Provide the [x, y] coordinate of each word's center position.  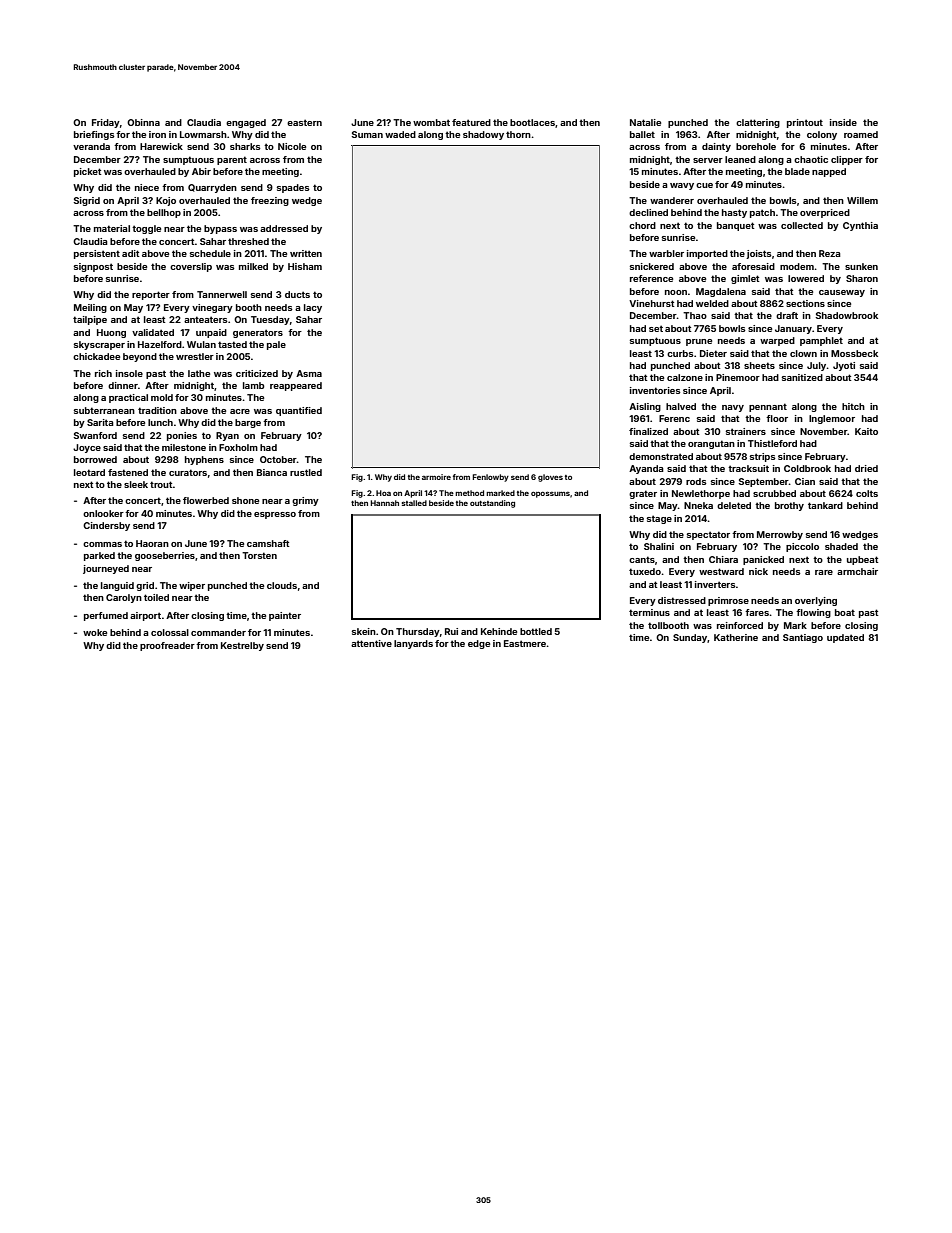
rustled [306, 472]
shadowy [483, 135]
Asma [309, 373]
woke [95, 632]
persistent [97, 254]
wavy [682, 186]
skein [364, 631]
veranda [91, 146]
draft [787, 315]
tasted [232, 344]
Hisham [305, 266]
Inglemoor [832, 419]
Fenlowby [490, 478]
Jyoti [844, 366]
